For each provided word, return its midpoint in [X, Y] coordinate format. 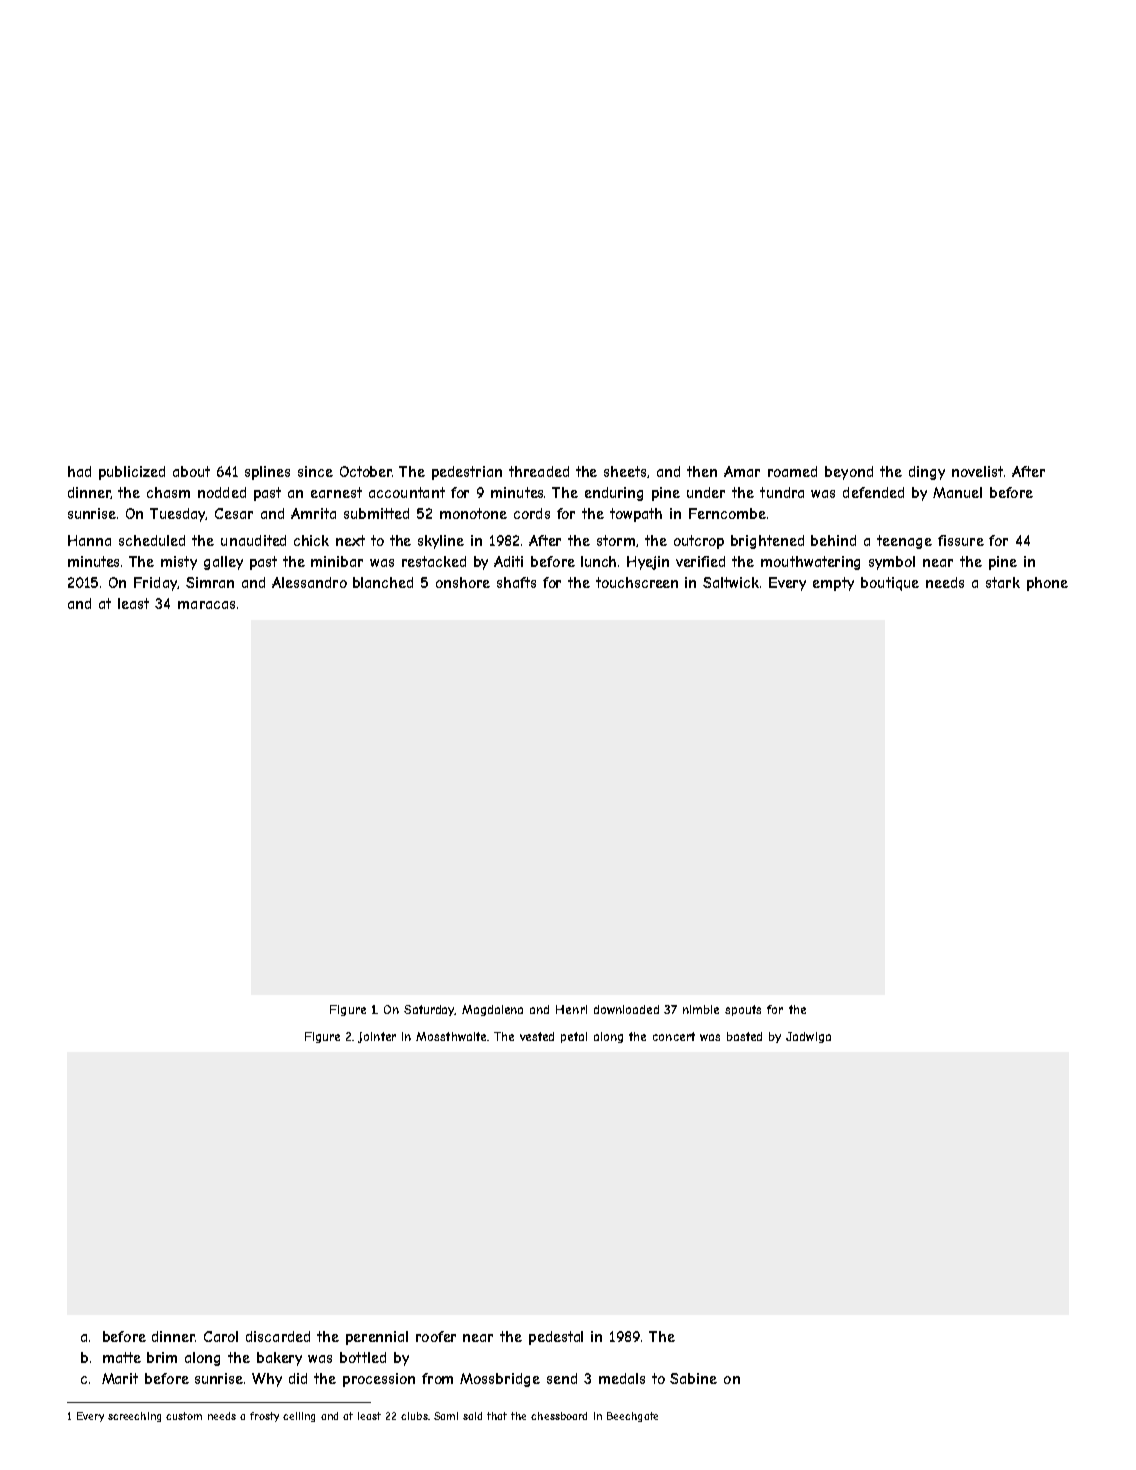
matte [122, 1357]
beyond [849, 473]
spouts [743, 1010]
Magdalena [492, 1010]
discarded [278, 1336]
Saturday [429, 1010]
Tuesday [178, 515]
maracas [206, 605]
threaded [539, 471]
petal [574, 1037]
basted [744, 1036]
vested [537, 1036]
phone [1047, 584]
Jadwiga [808, 1037]
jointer [377, 1037]
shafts [516, 582]
